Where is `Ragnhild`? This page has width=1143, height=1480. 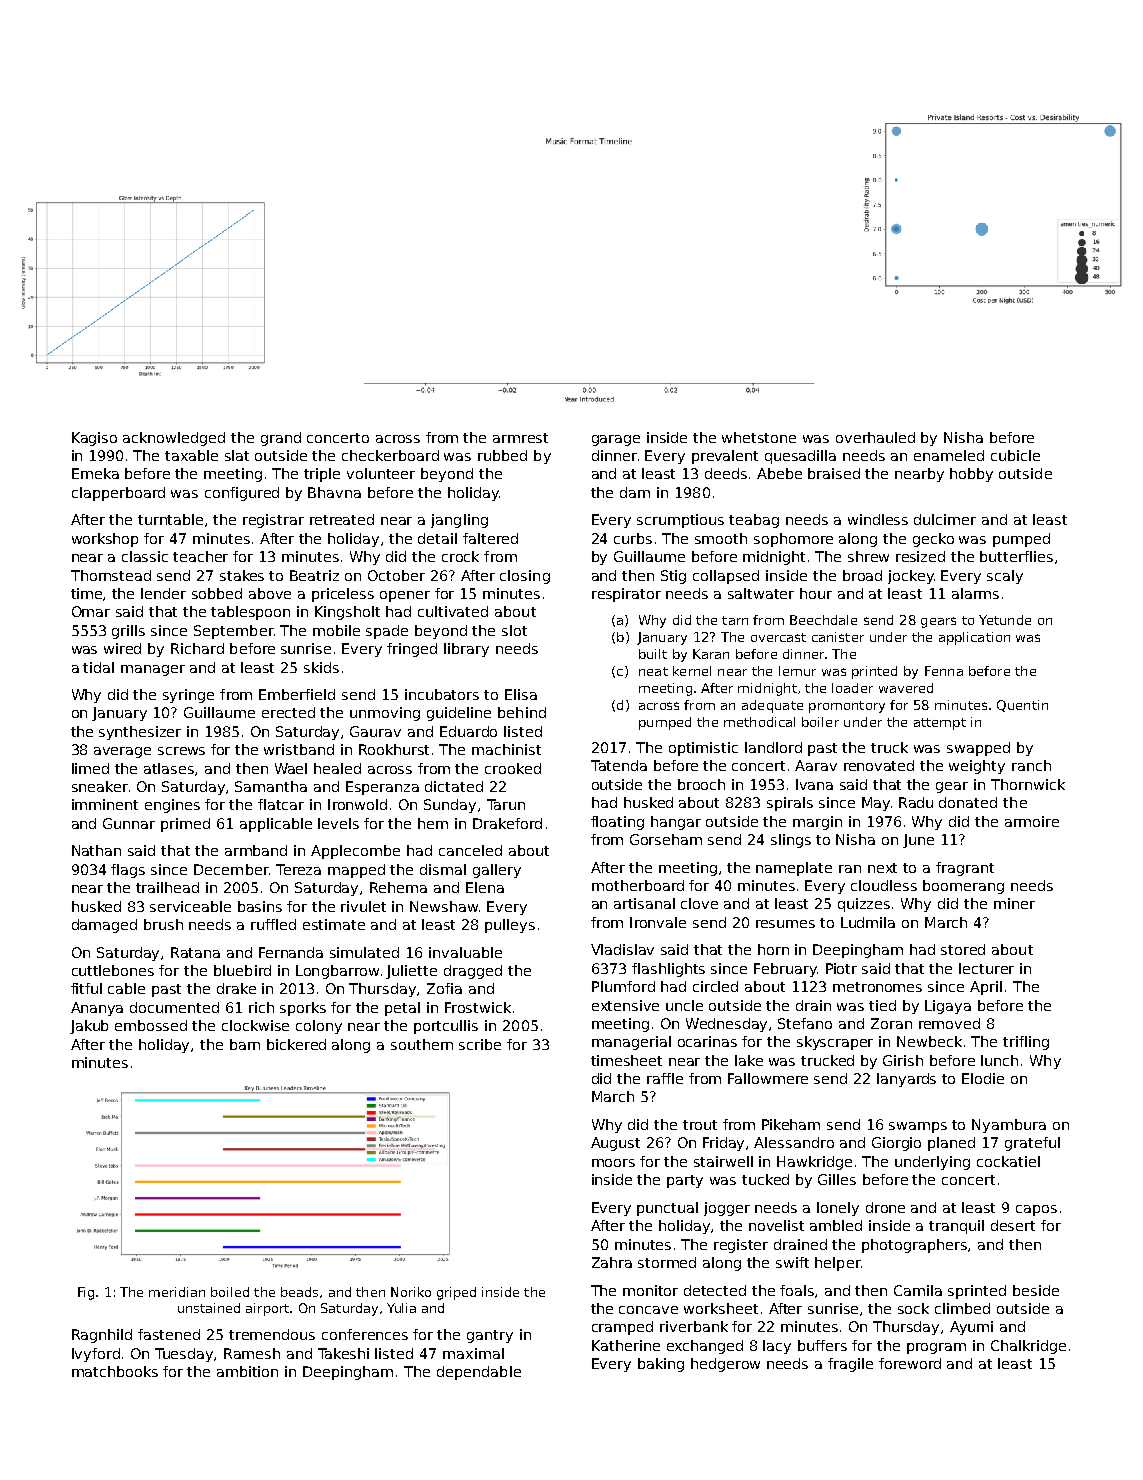 Ragnhild is located at coordinates (102, 1336).
